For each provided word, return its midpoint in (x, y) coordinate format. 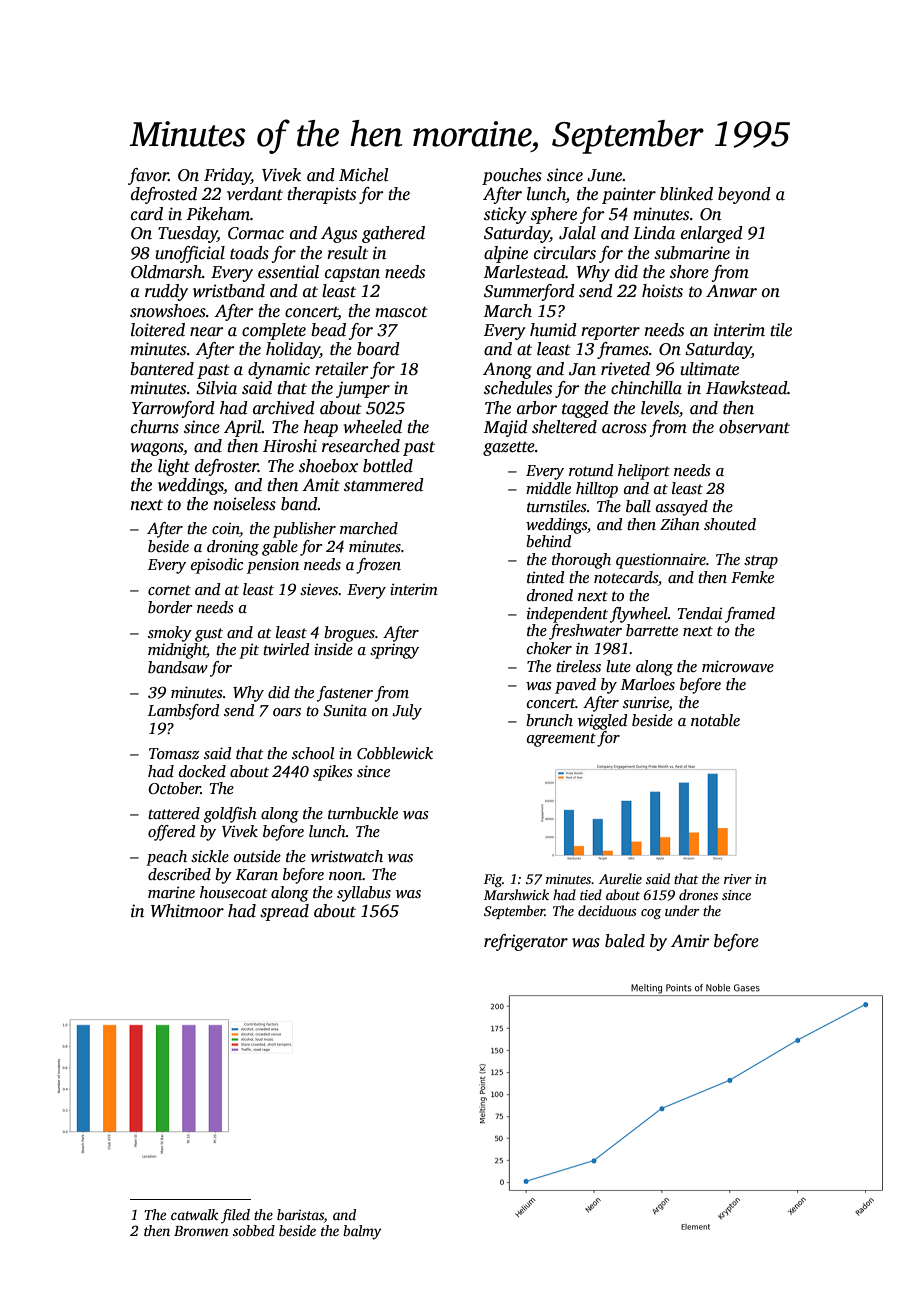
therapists (321, 195)
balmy (362, 1232)
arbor (537, 408)
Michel (363, 175)
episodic (217, 566)
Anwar (731, 291)
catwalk (194, 1214)
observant (754, 427)
